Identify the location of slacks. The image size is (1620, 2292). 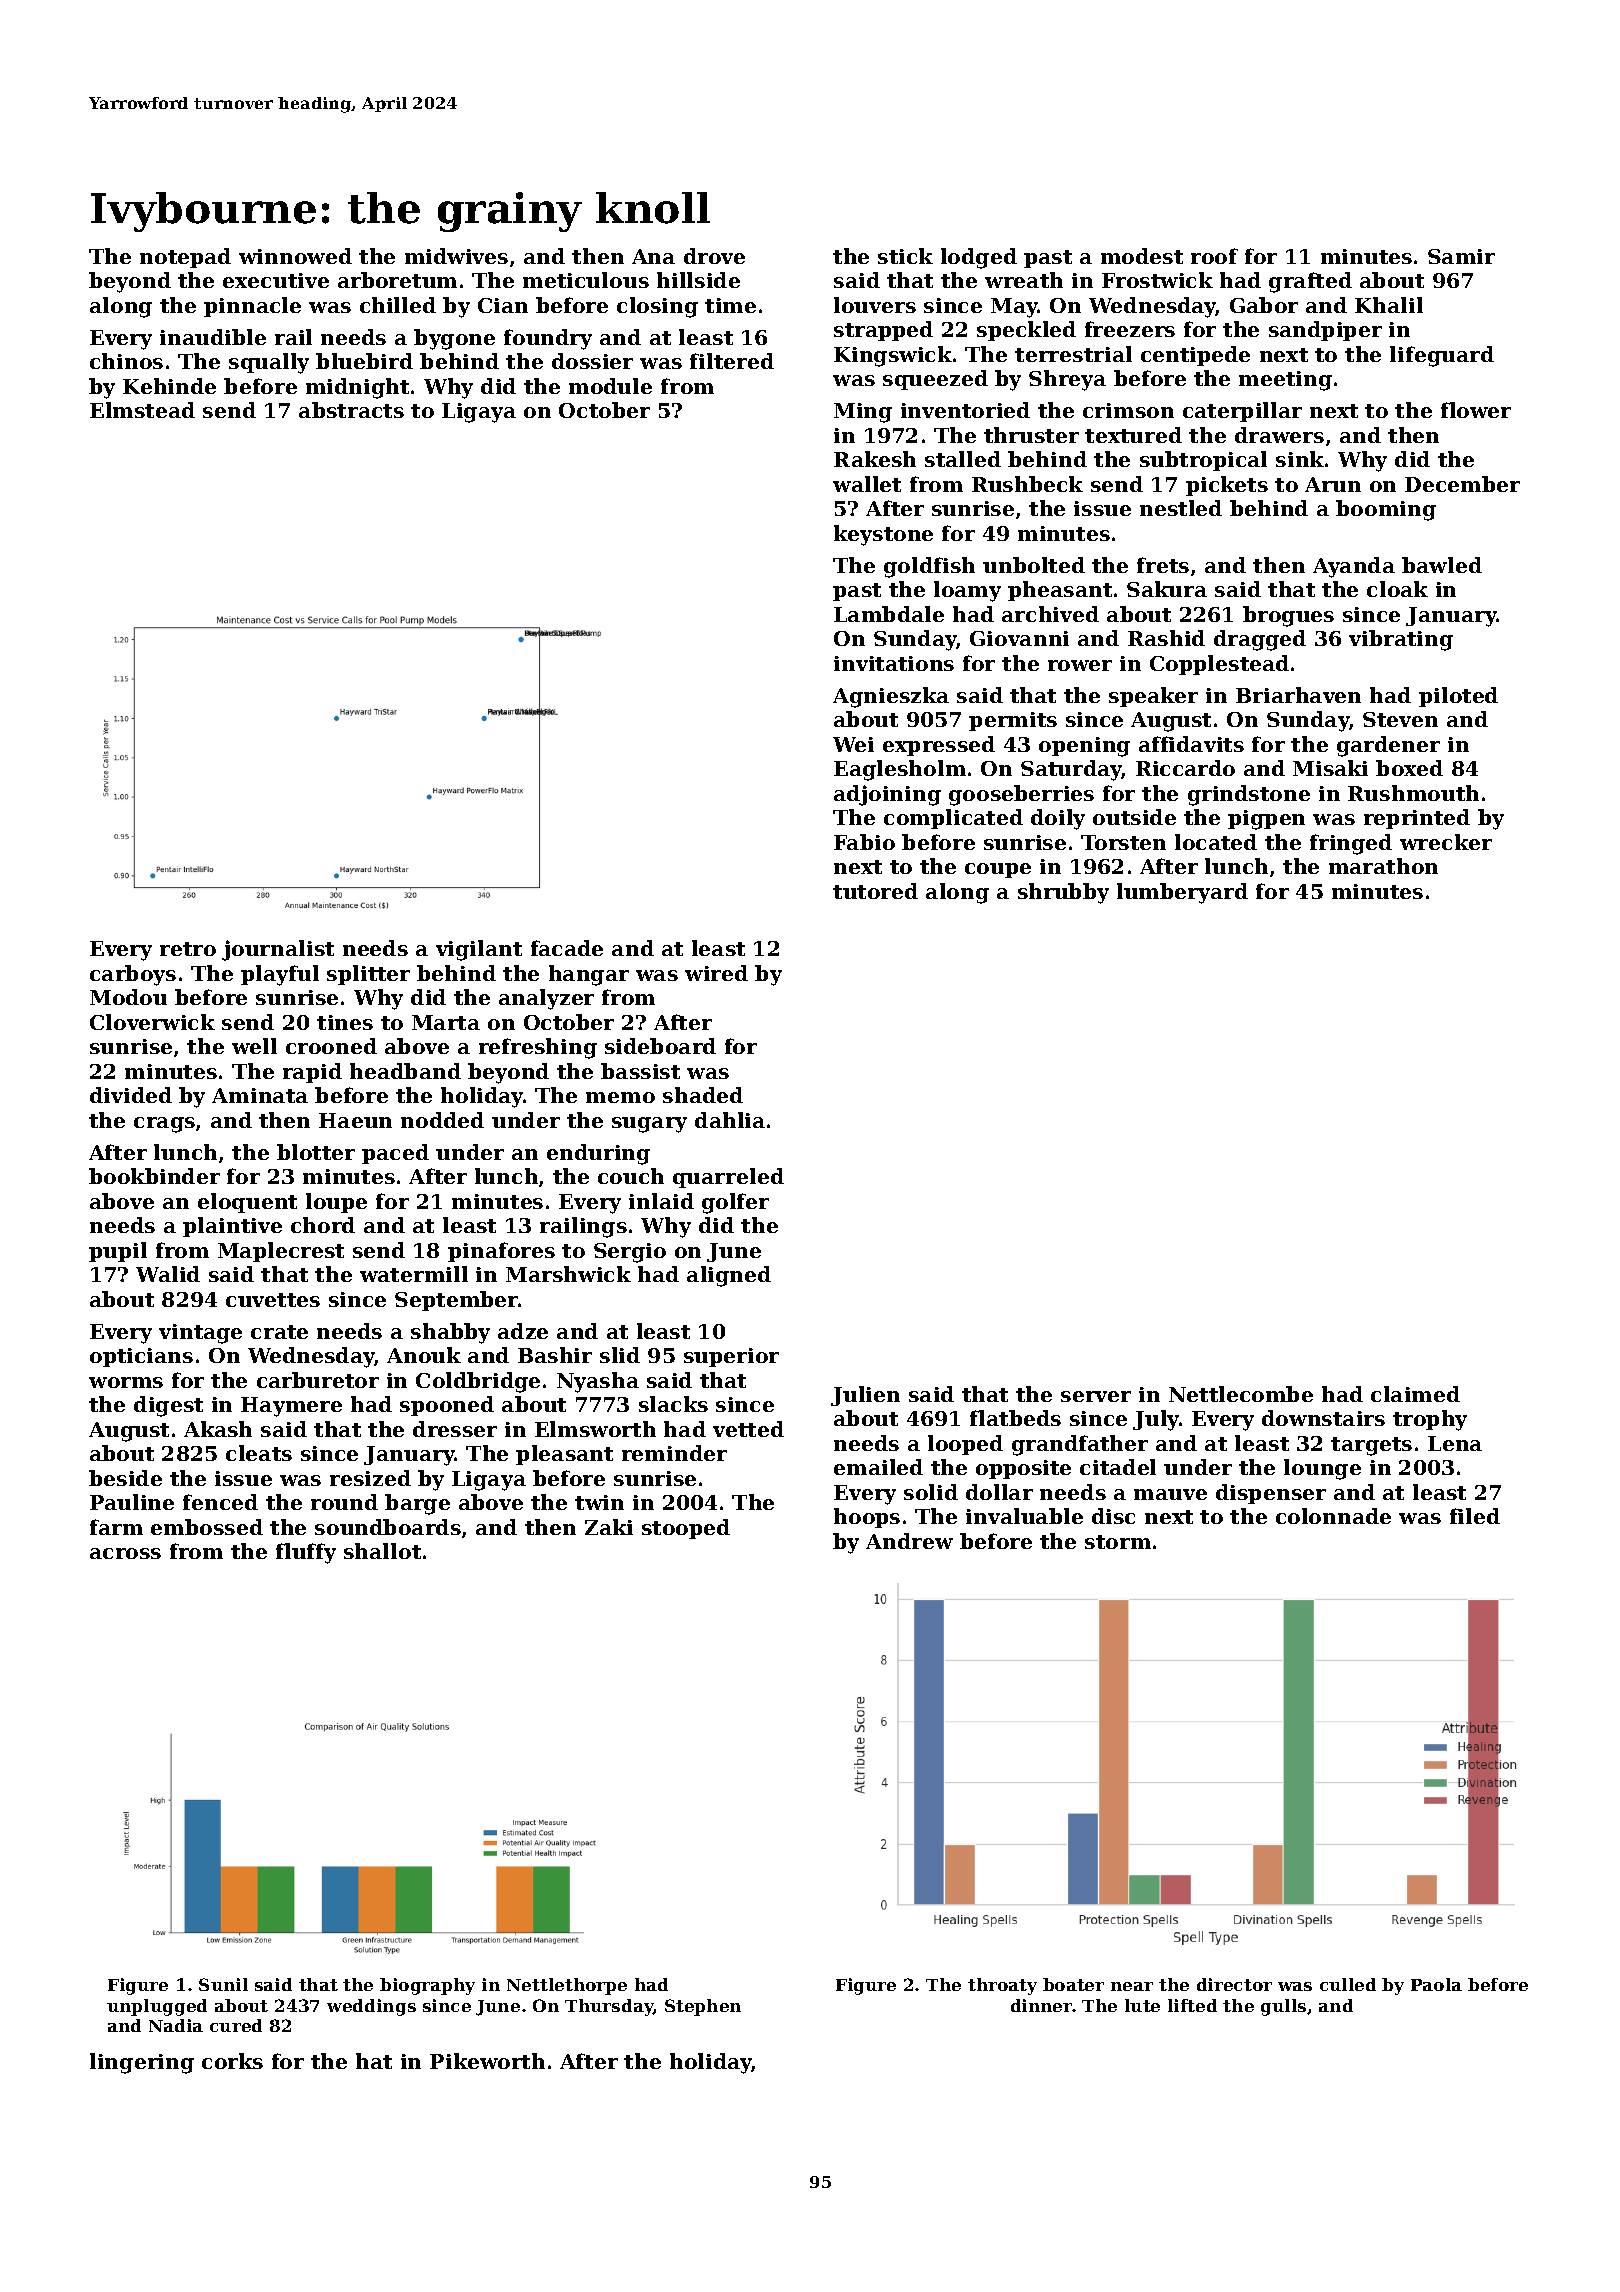
(673, 1404).
